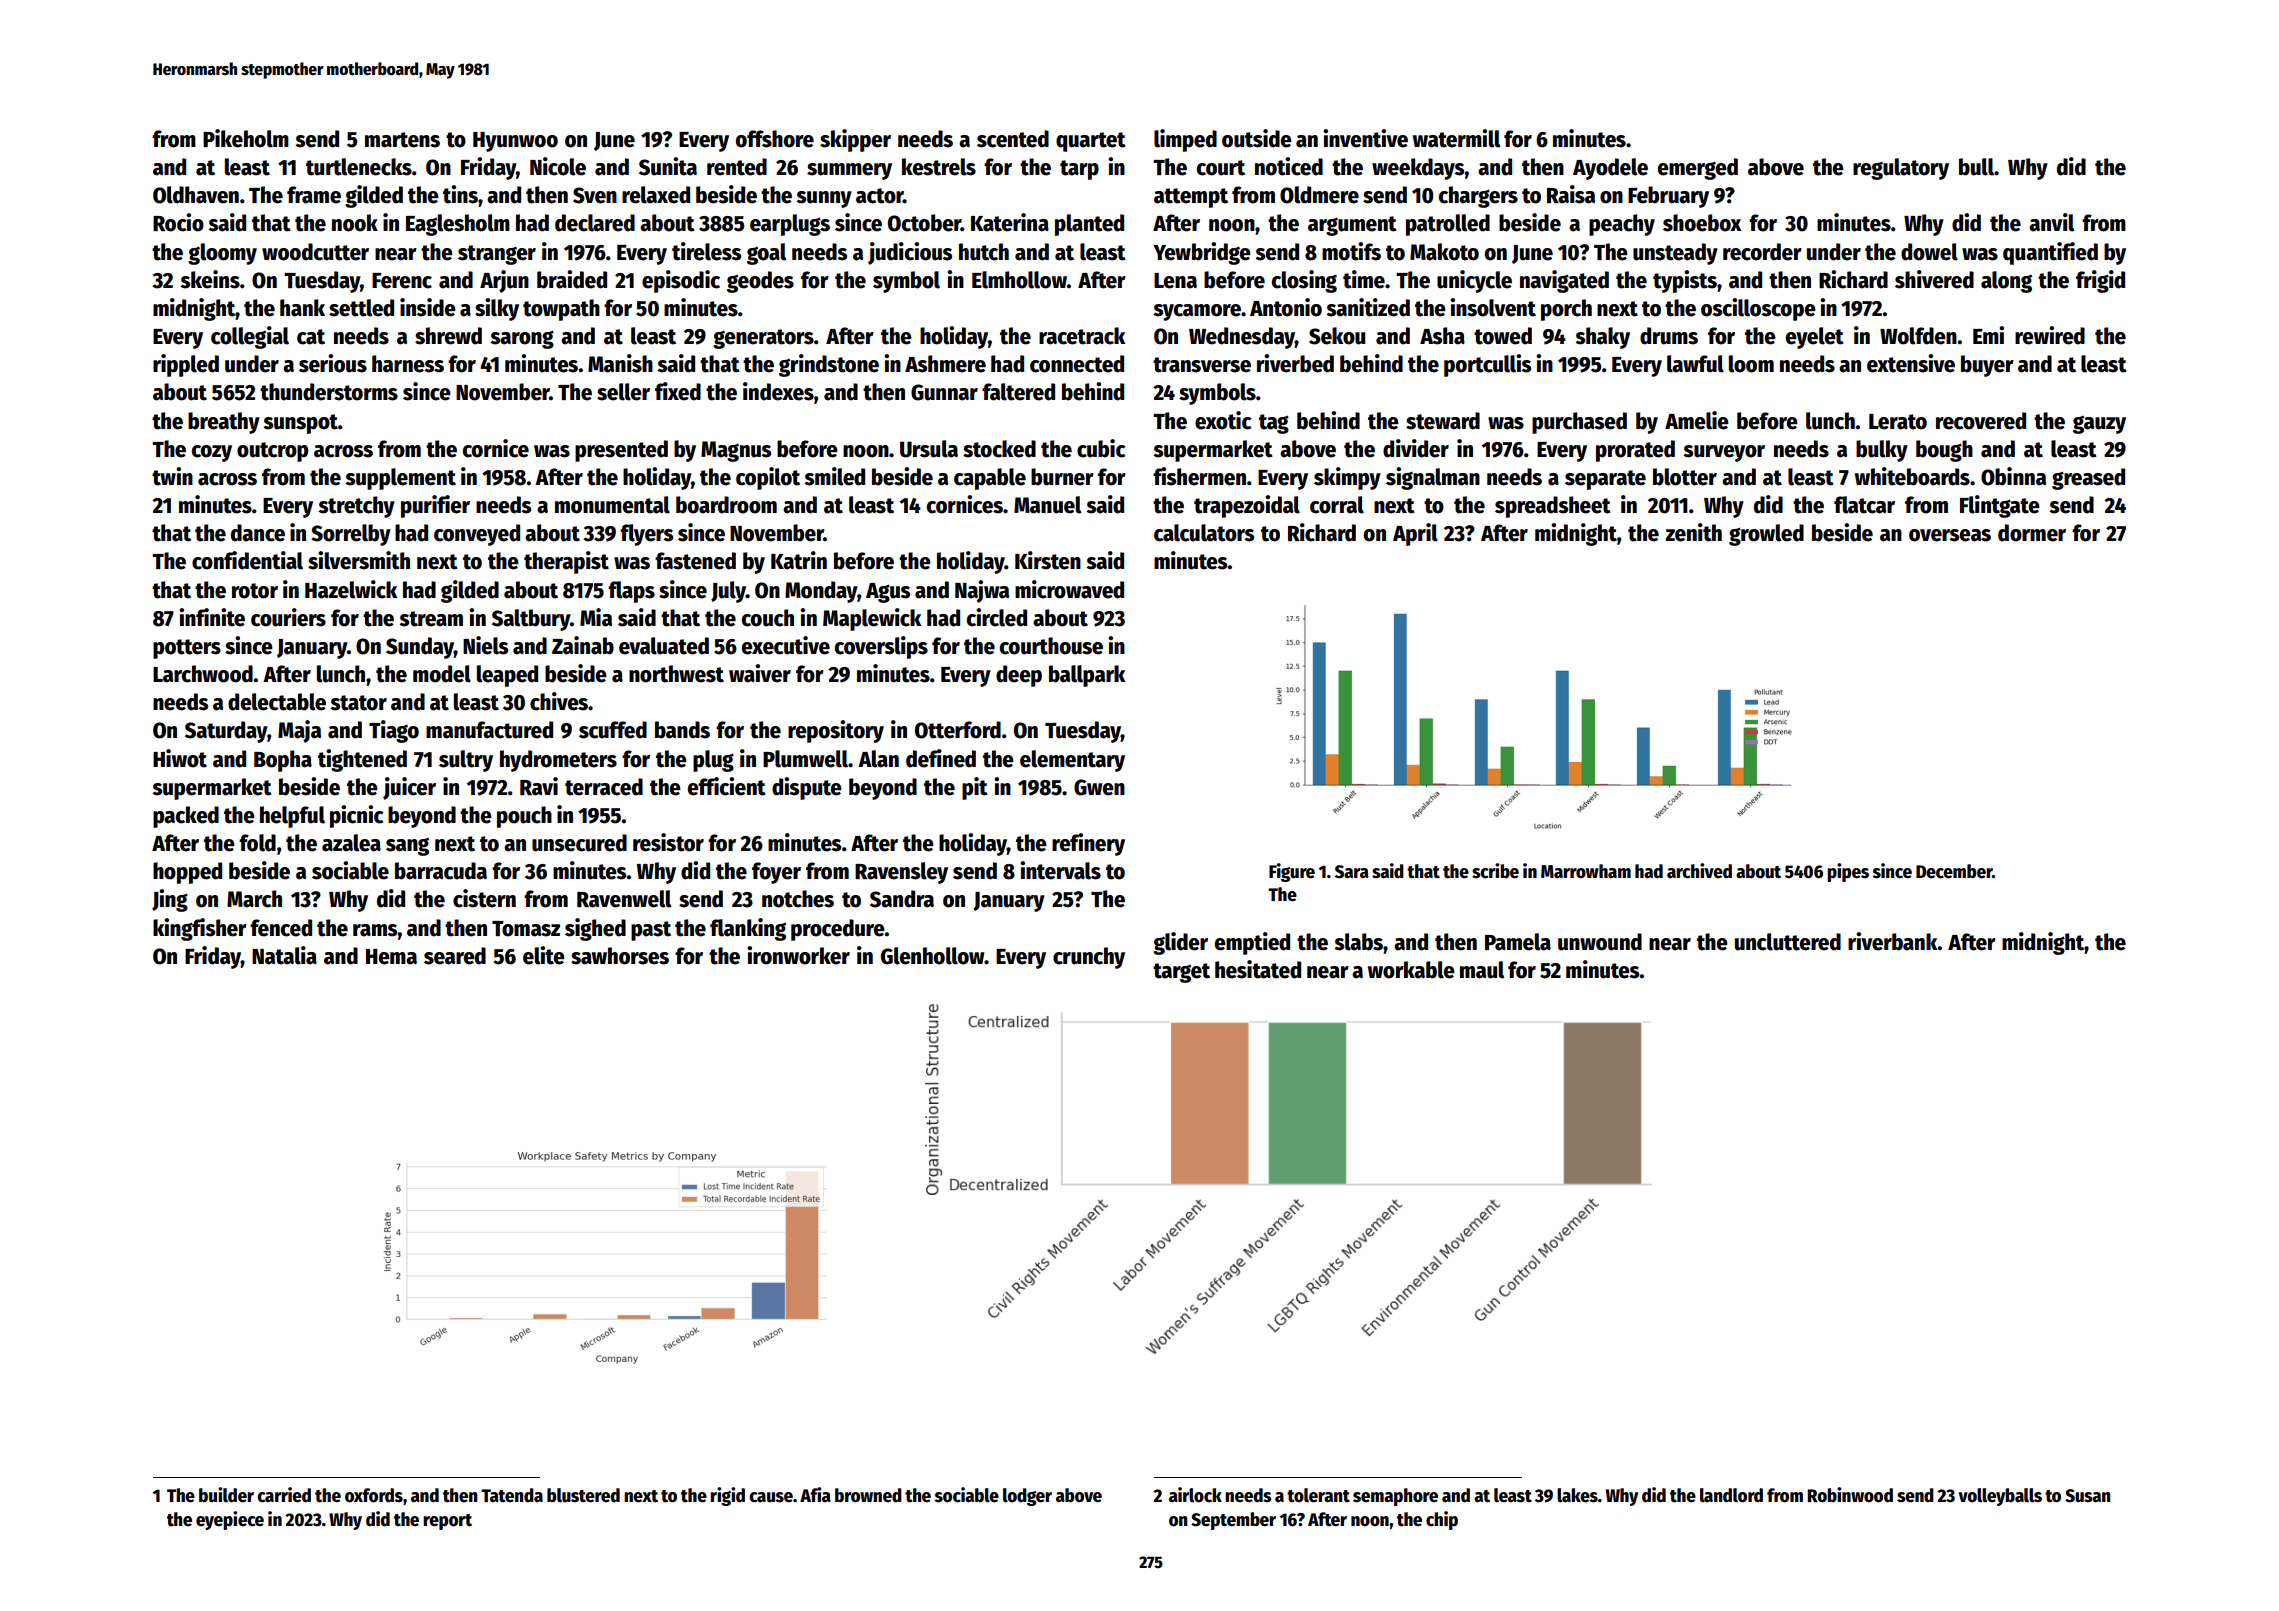 This screenshot has width=2279, height=1611. Describe the element at coordinates (1848, 872) in the screenshot. I see `pipes` at that location.
